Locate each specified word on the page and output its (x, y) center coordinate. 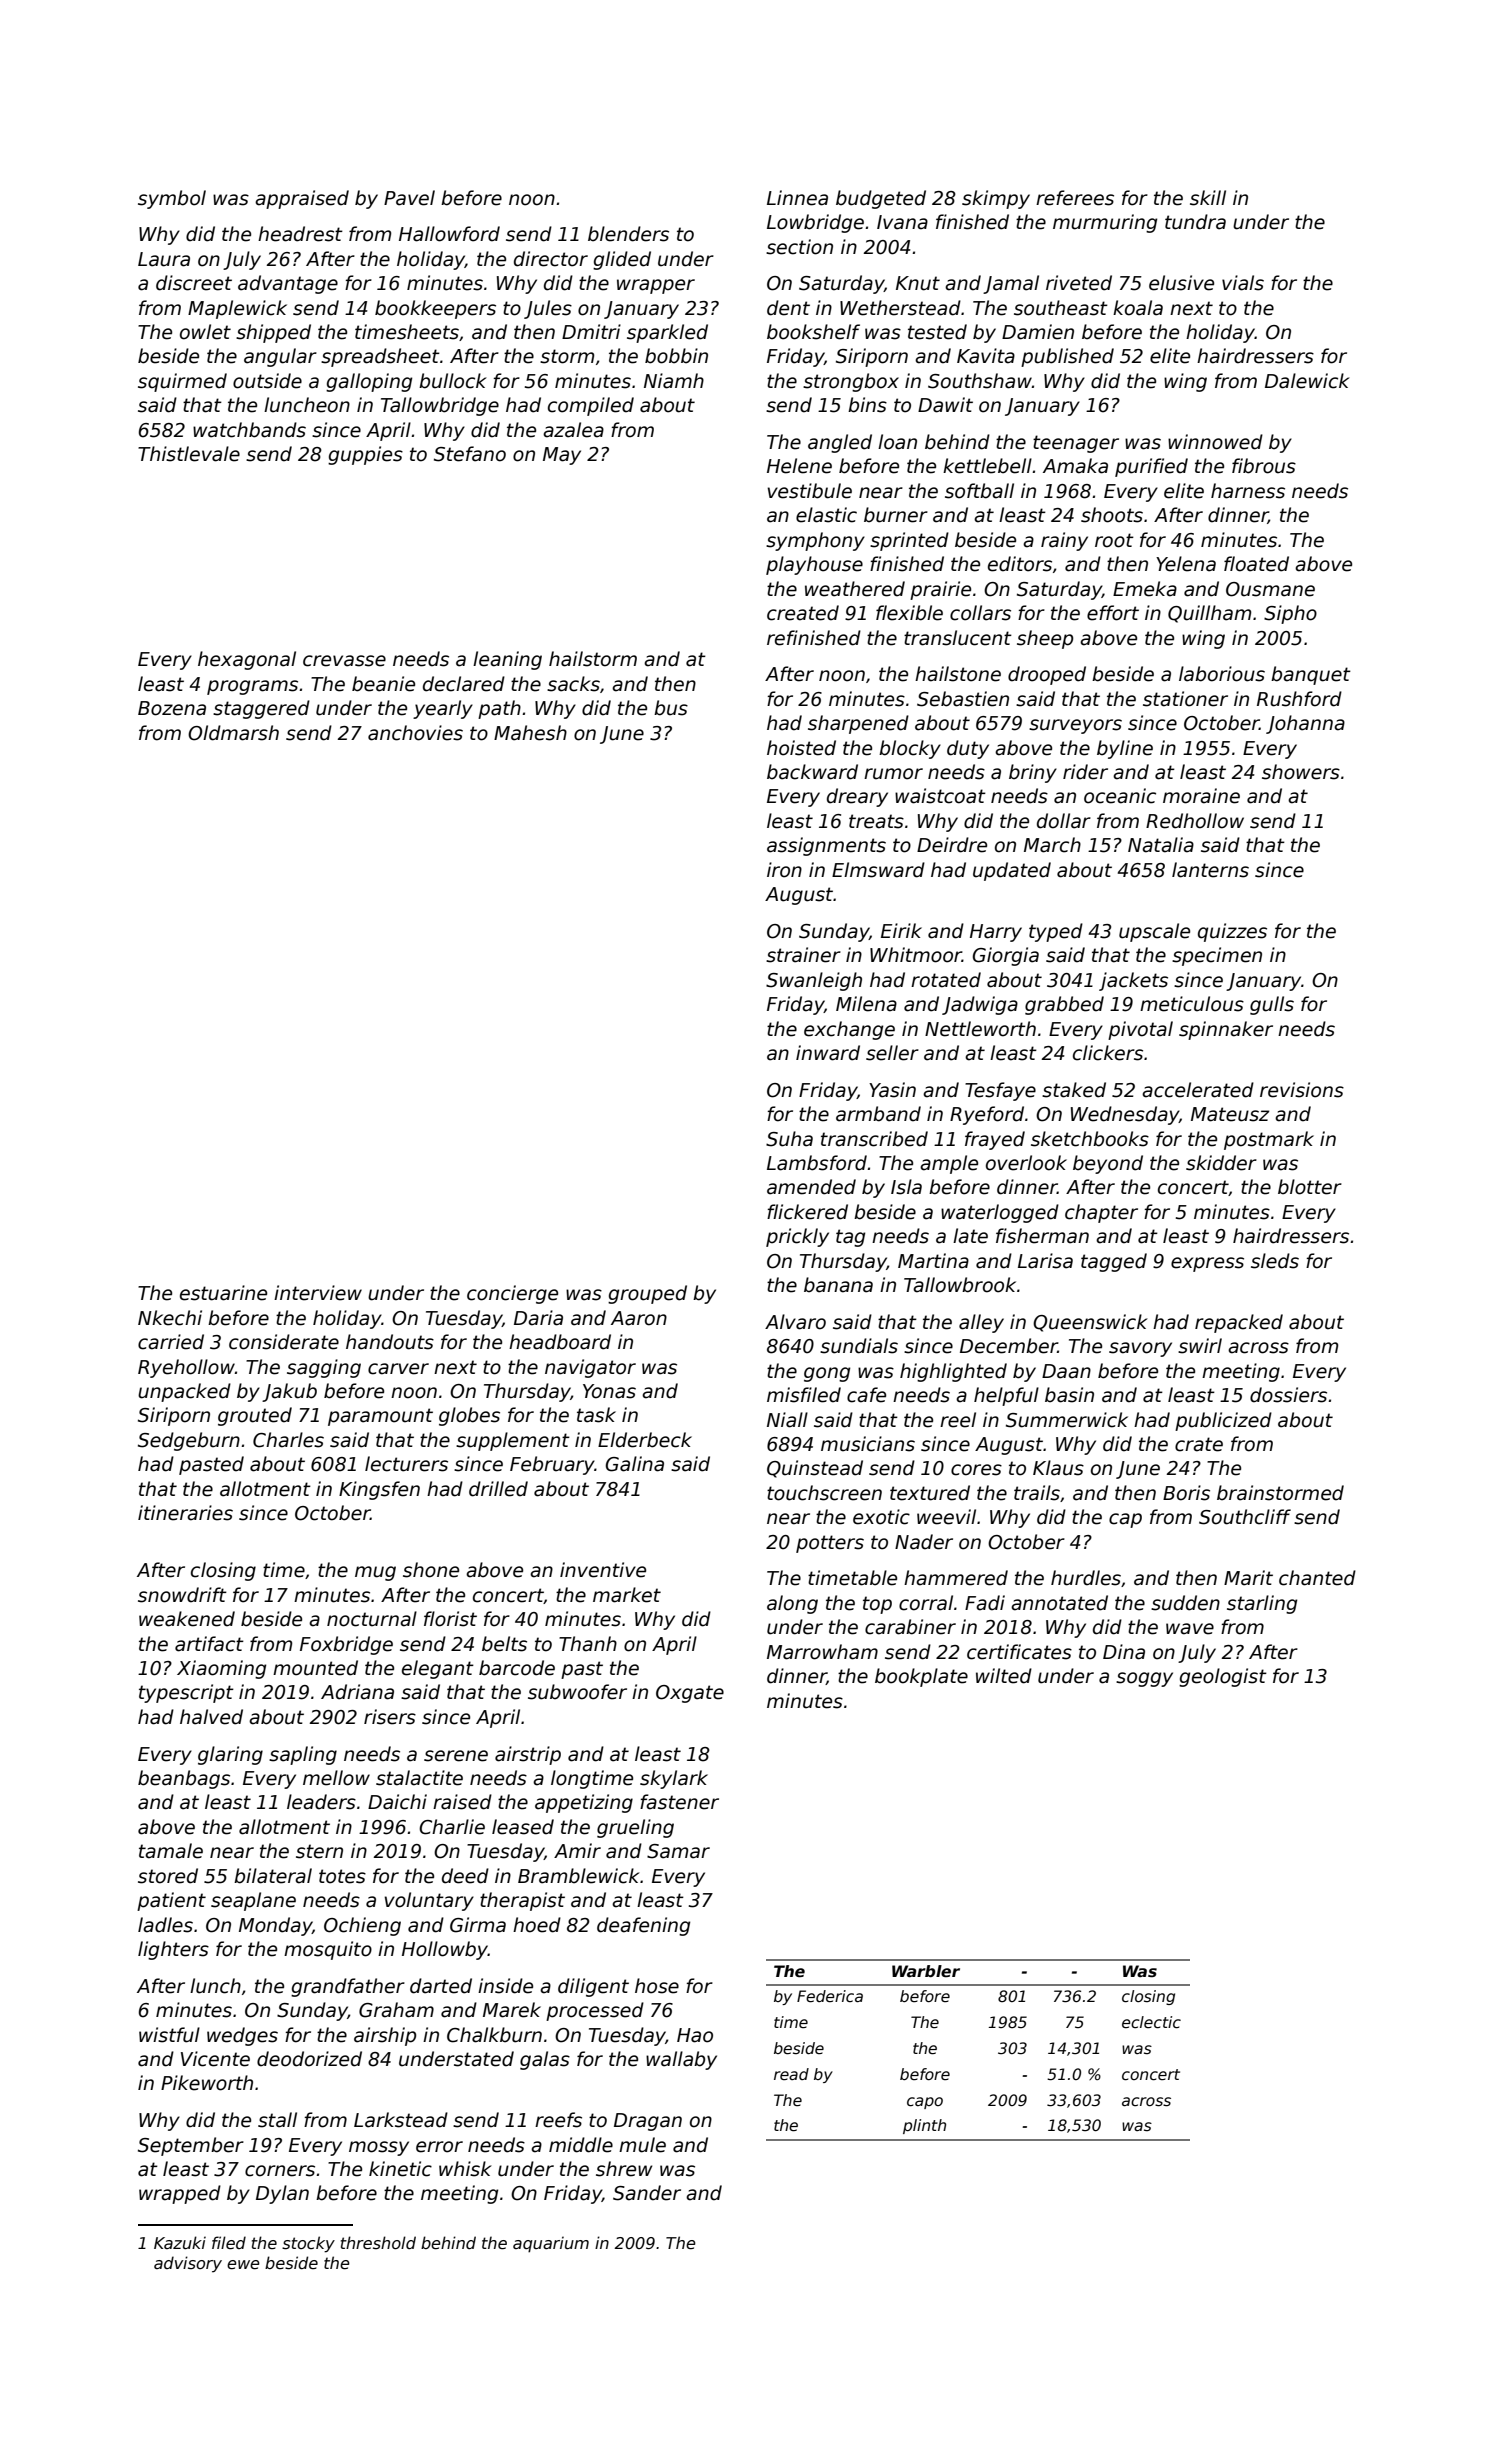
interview (318, 1293)
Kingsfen (379, 1490)
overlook (1026, 1163)
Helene (799, 466)
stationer (1185, 699)
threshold (378, 2243)
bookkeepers (435, 309)
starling (1262, 1604)
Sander (647, 2193)
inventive (603, 1570)
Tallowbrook (960, 1285)
